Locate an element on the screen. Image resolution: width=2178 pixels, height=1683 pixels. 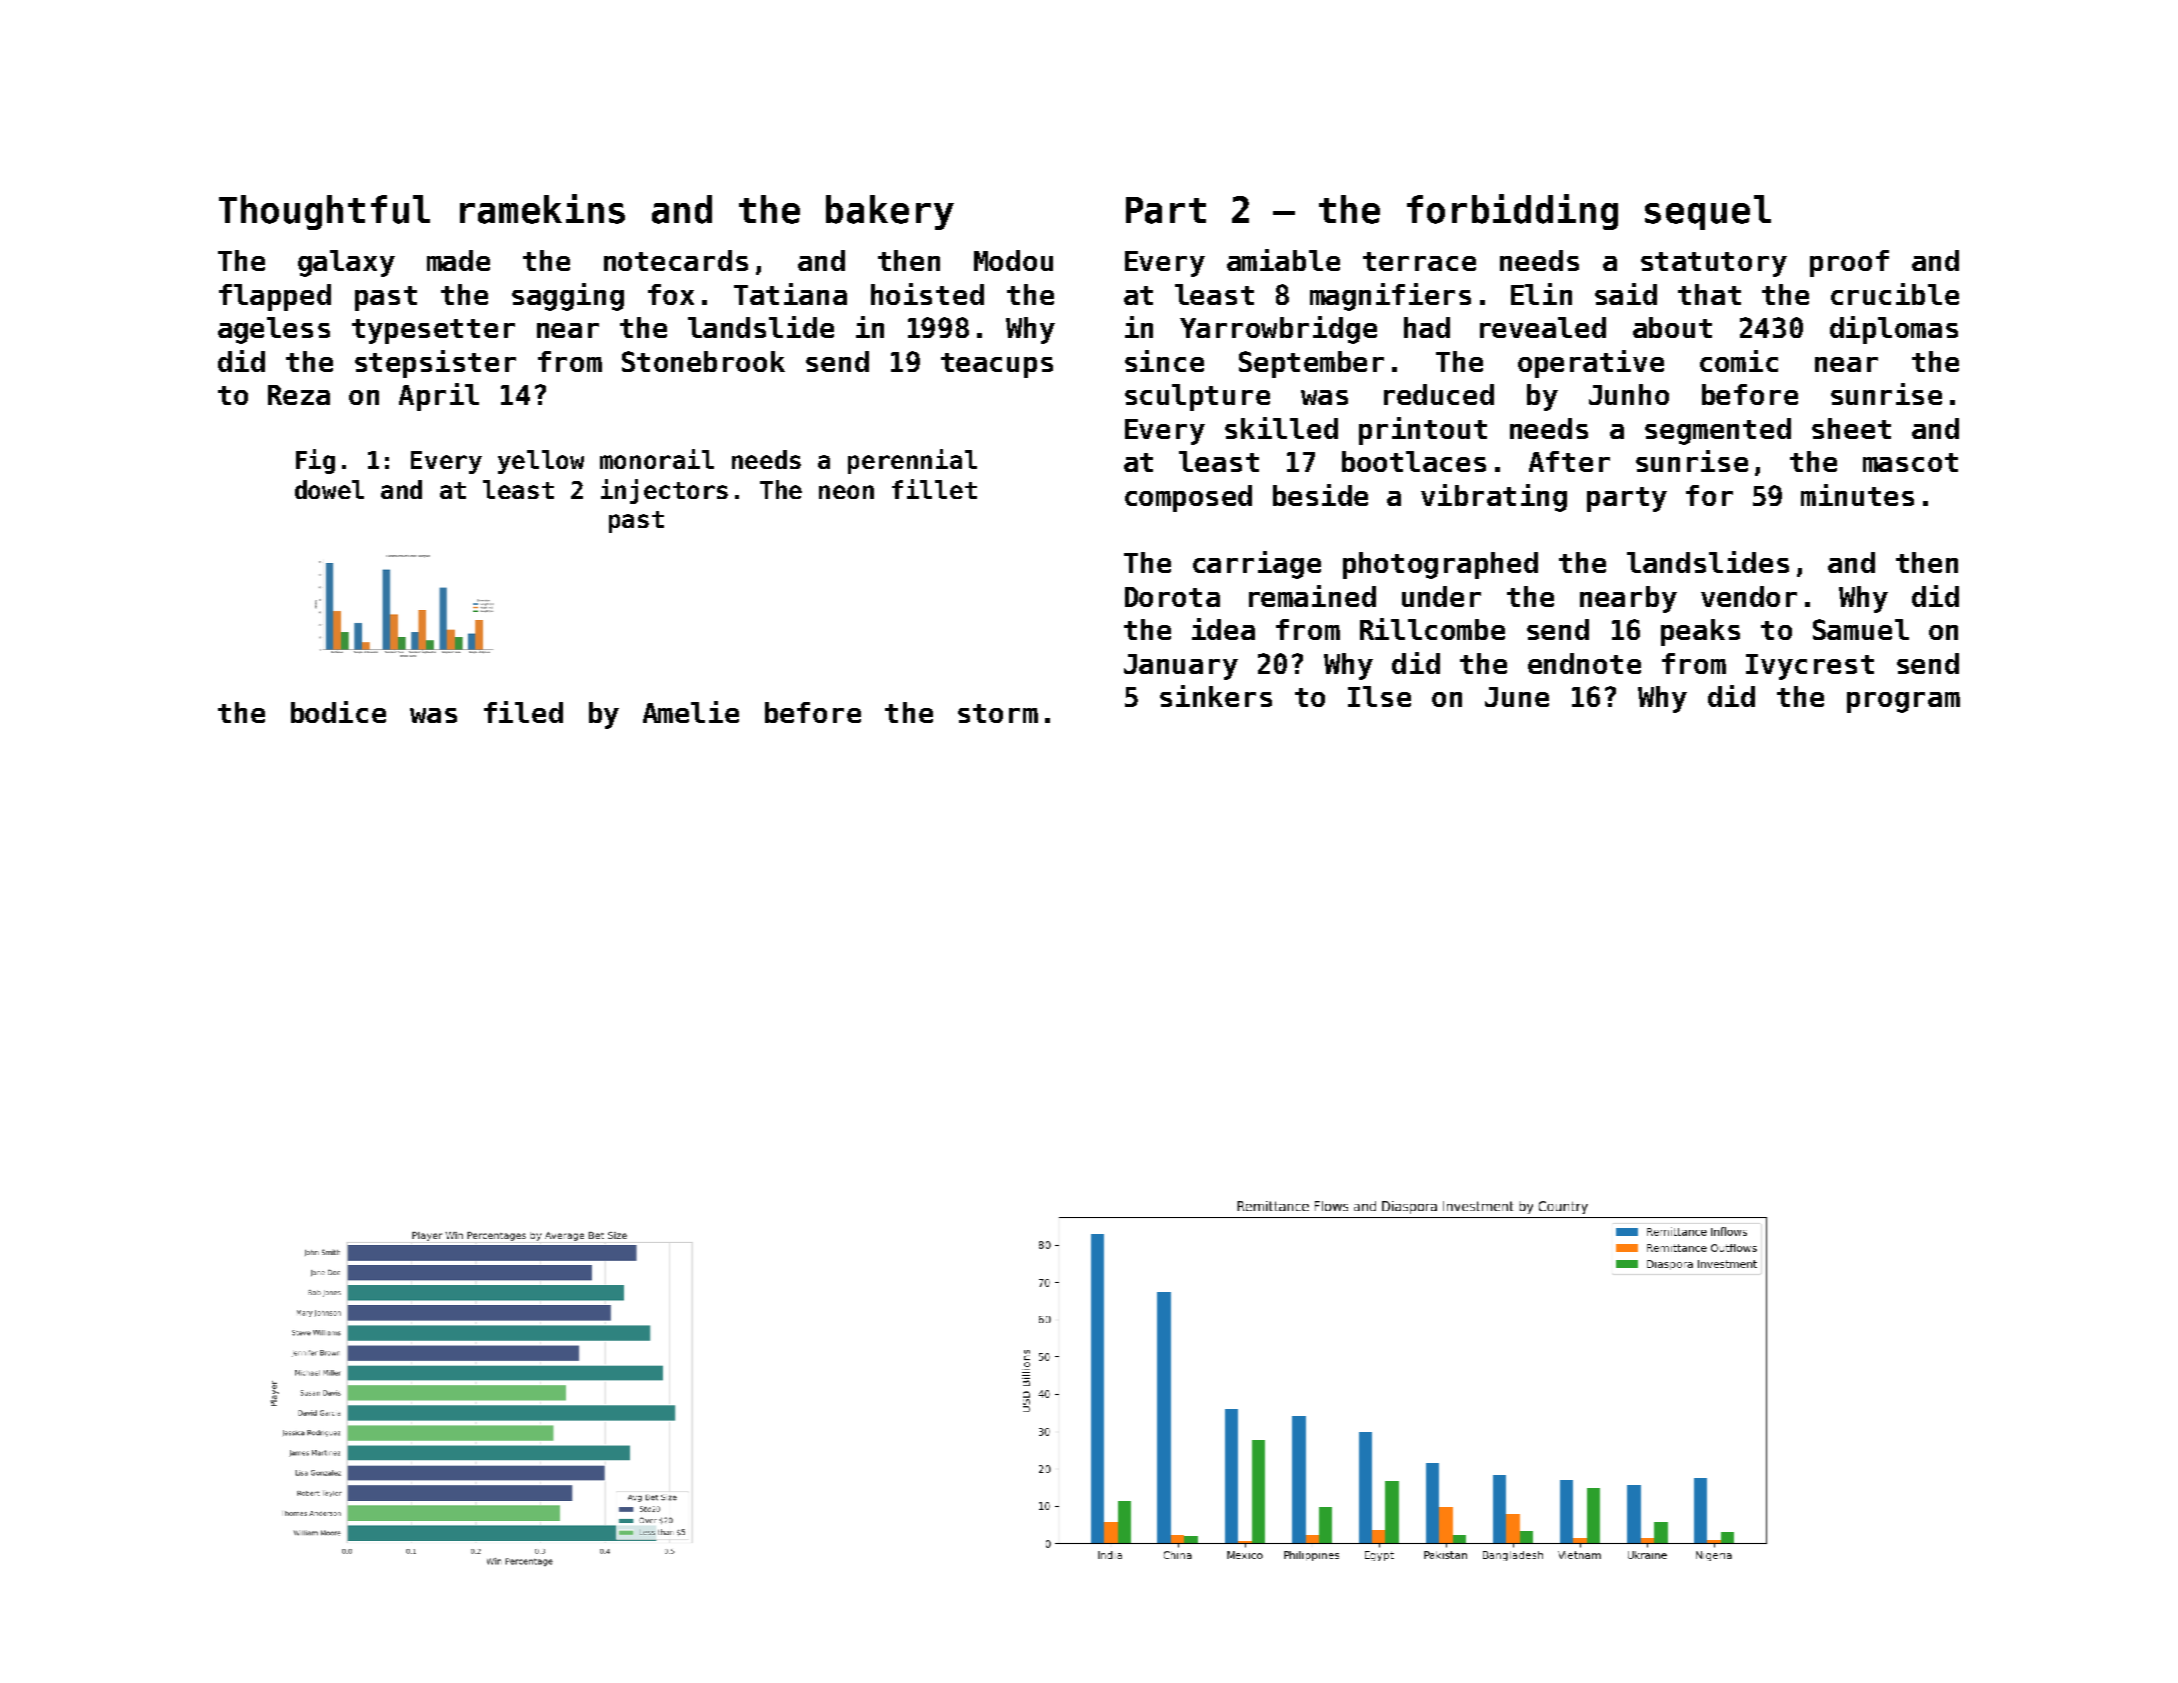
vendor is located at coordinates (1749, 596).
